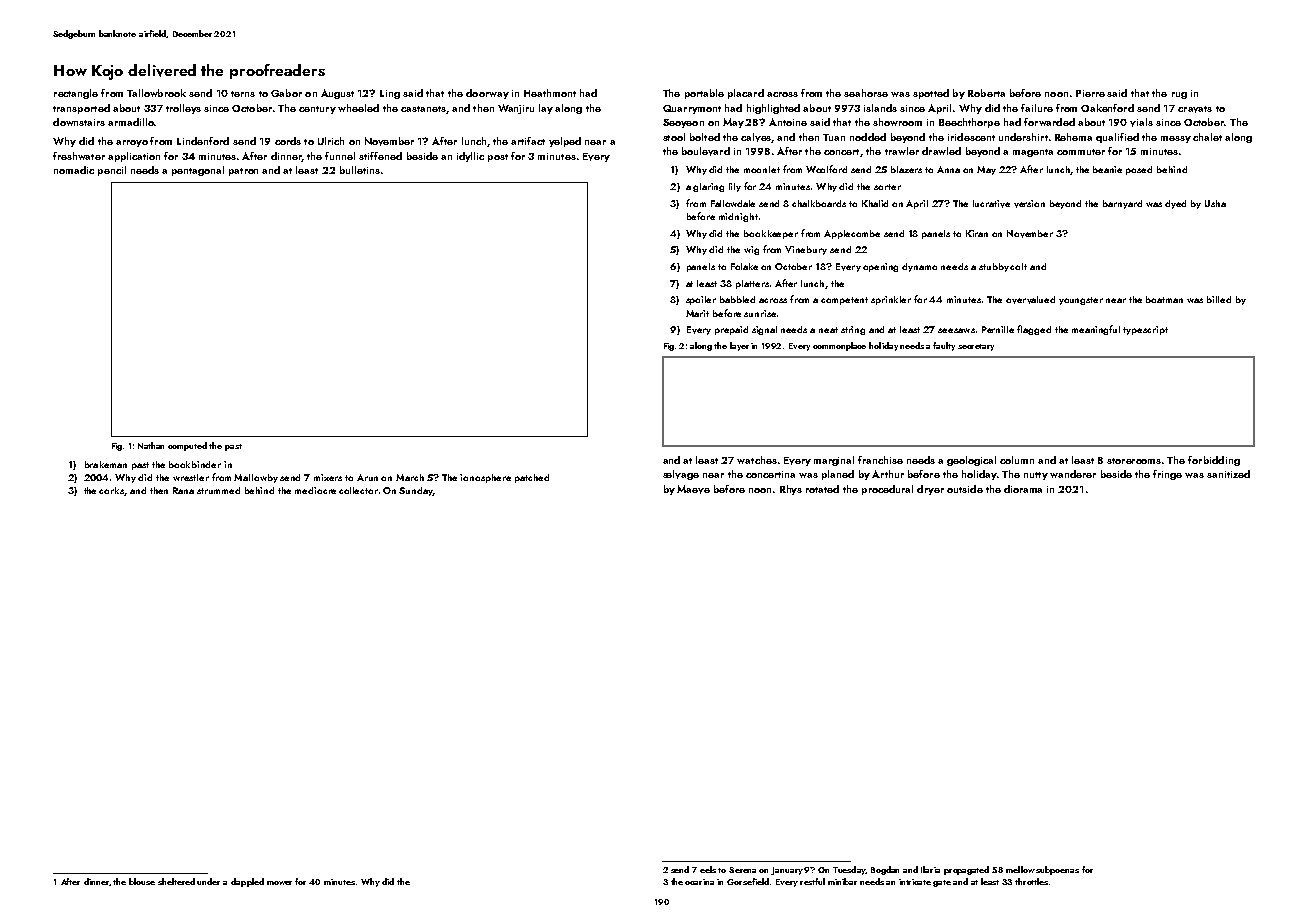 Image resolution: width=1308 pixels, height=924 pixels. What do you see at coordinates (708, 869) in the screenshot?
I see `eels` at bounding box center [708, 869].
